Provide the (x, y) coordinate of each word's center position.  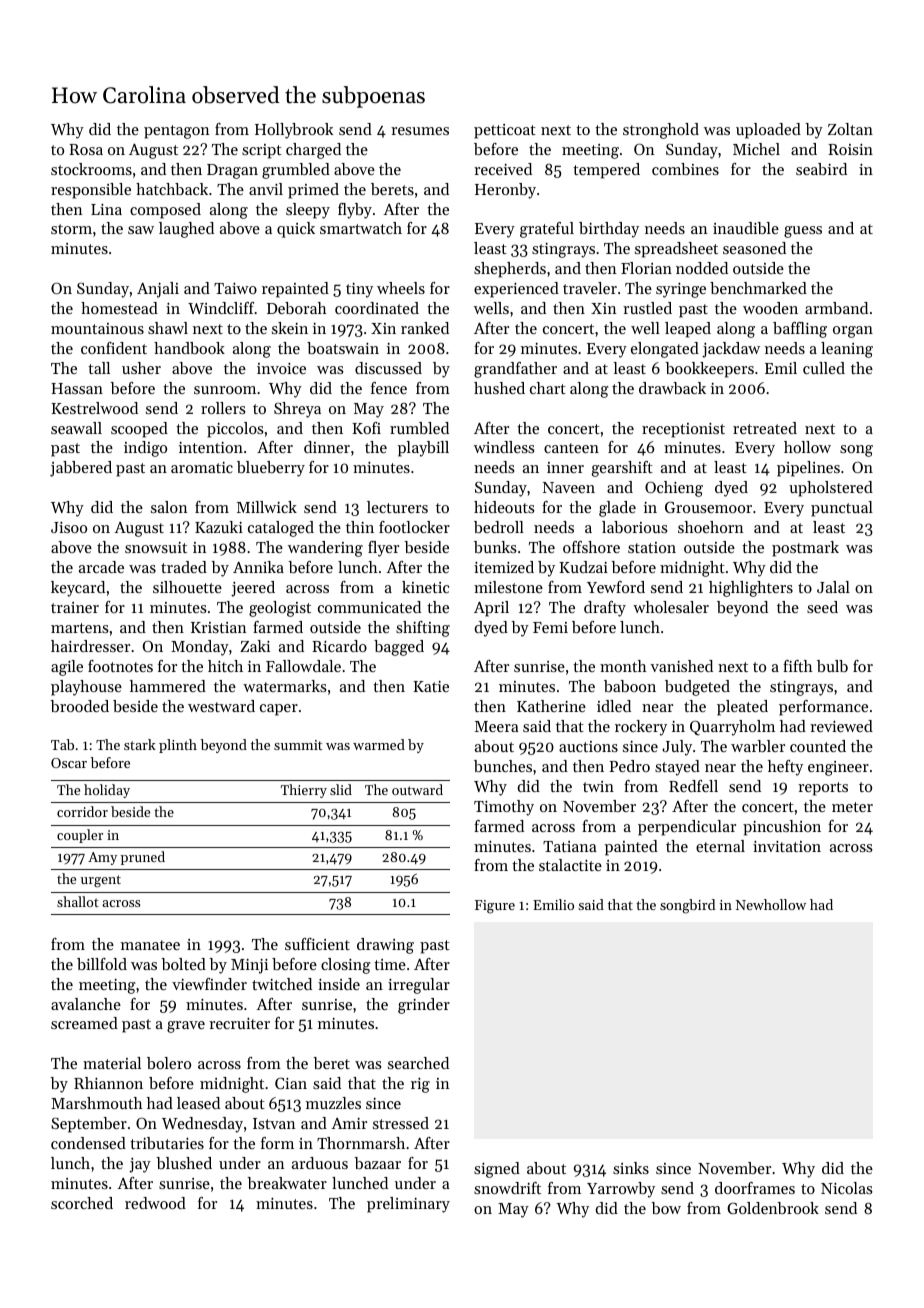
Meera (497, 726)
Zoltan (850, 129)
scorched (82, 1203)
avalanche (86, 1004)
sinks (631, 1168)
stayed (677, 768)
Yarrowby (621, 1190)
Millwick (267, 507)
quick (296, 230)
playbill (423, 449)
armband (836, 308)
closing (346, 966)
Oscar (69, 763)
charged (313, 151)
